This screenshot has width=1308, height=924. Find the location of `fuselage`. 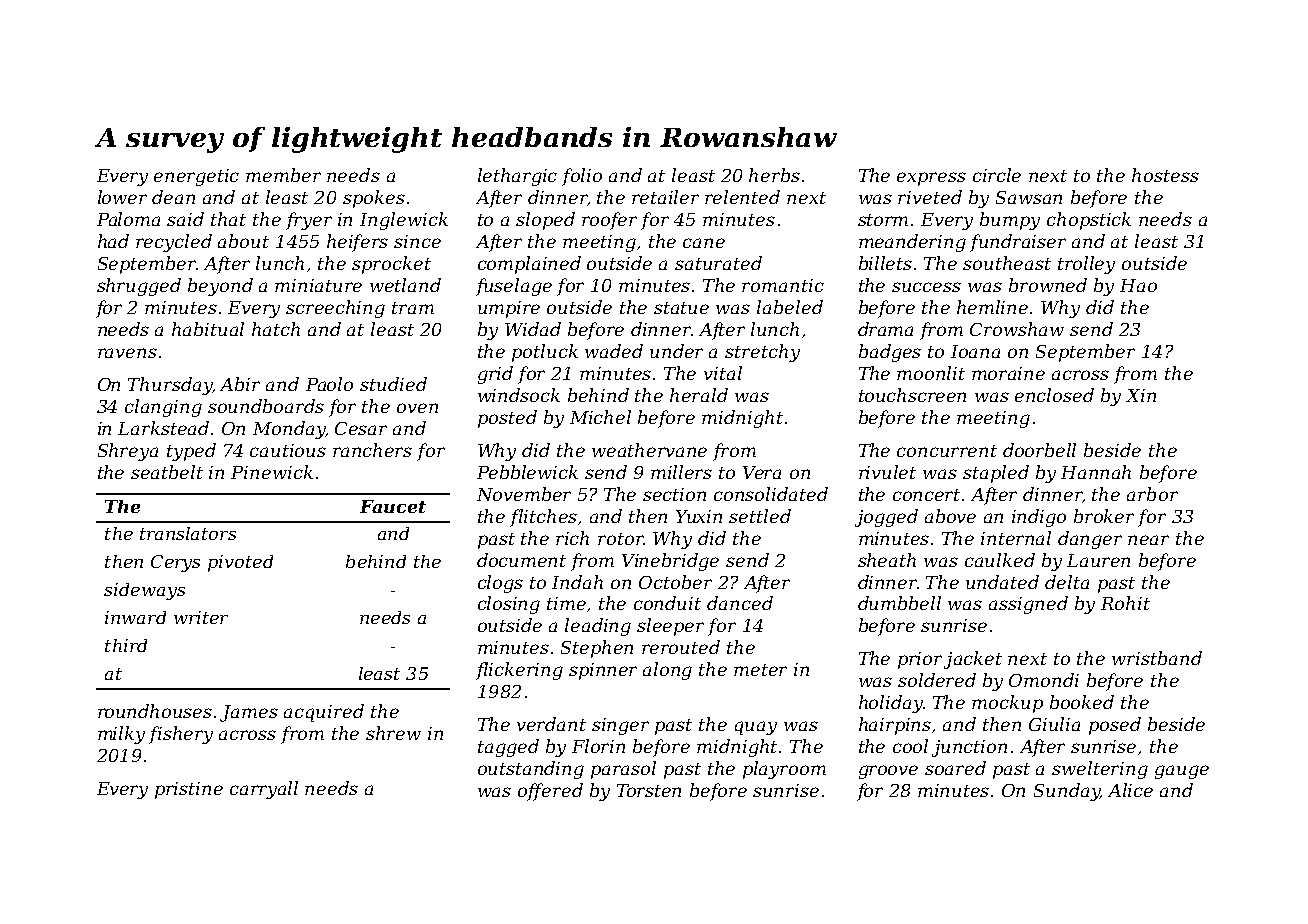

fuselage is located at coordinates (514, 287).
